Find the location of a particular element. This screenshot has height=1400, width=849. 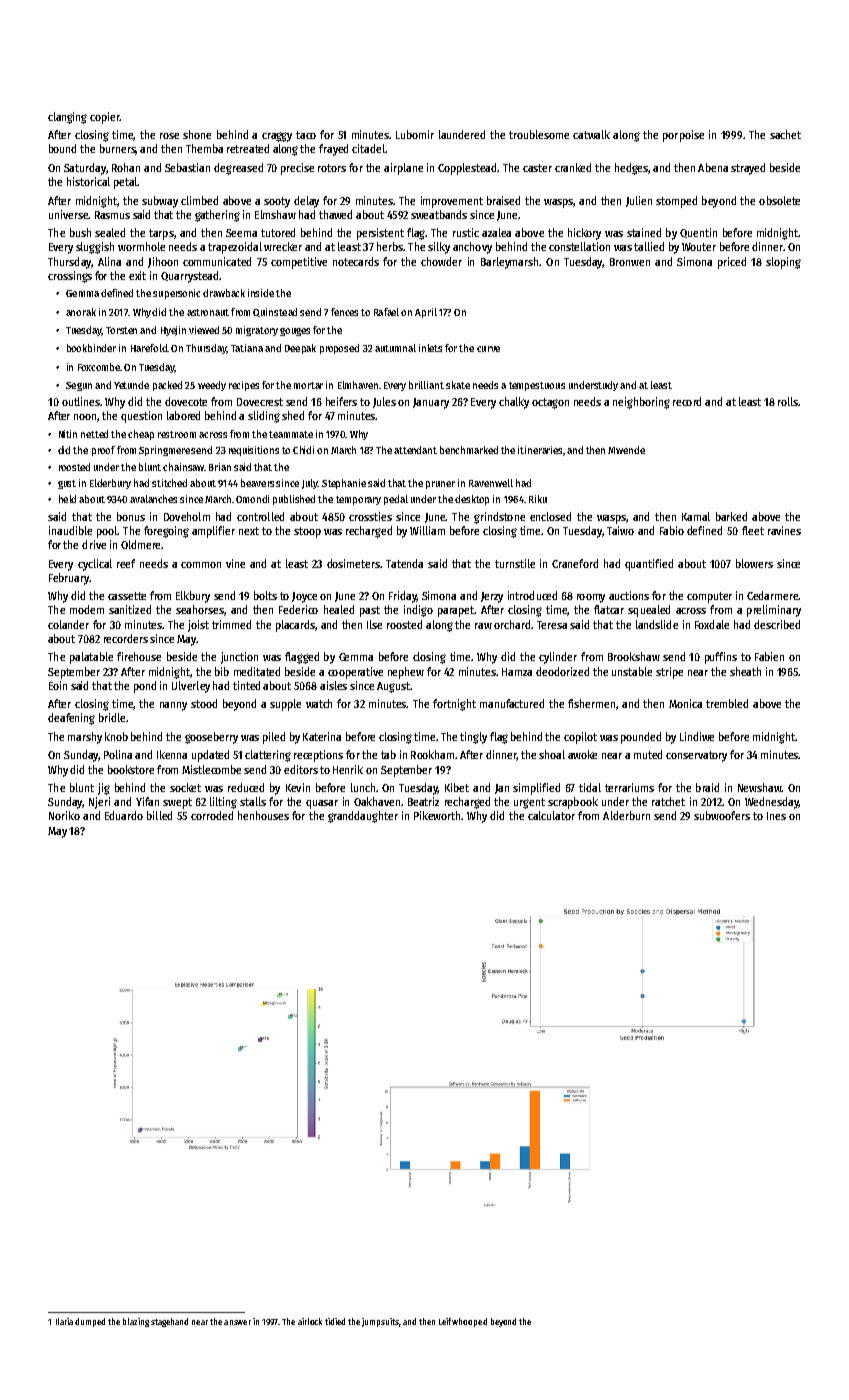

sloping is located at coordinates (783, 263).
